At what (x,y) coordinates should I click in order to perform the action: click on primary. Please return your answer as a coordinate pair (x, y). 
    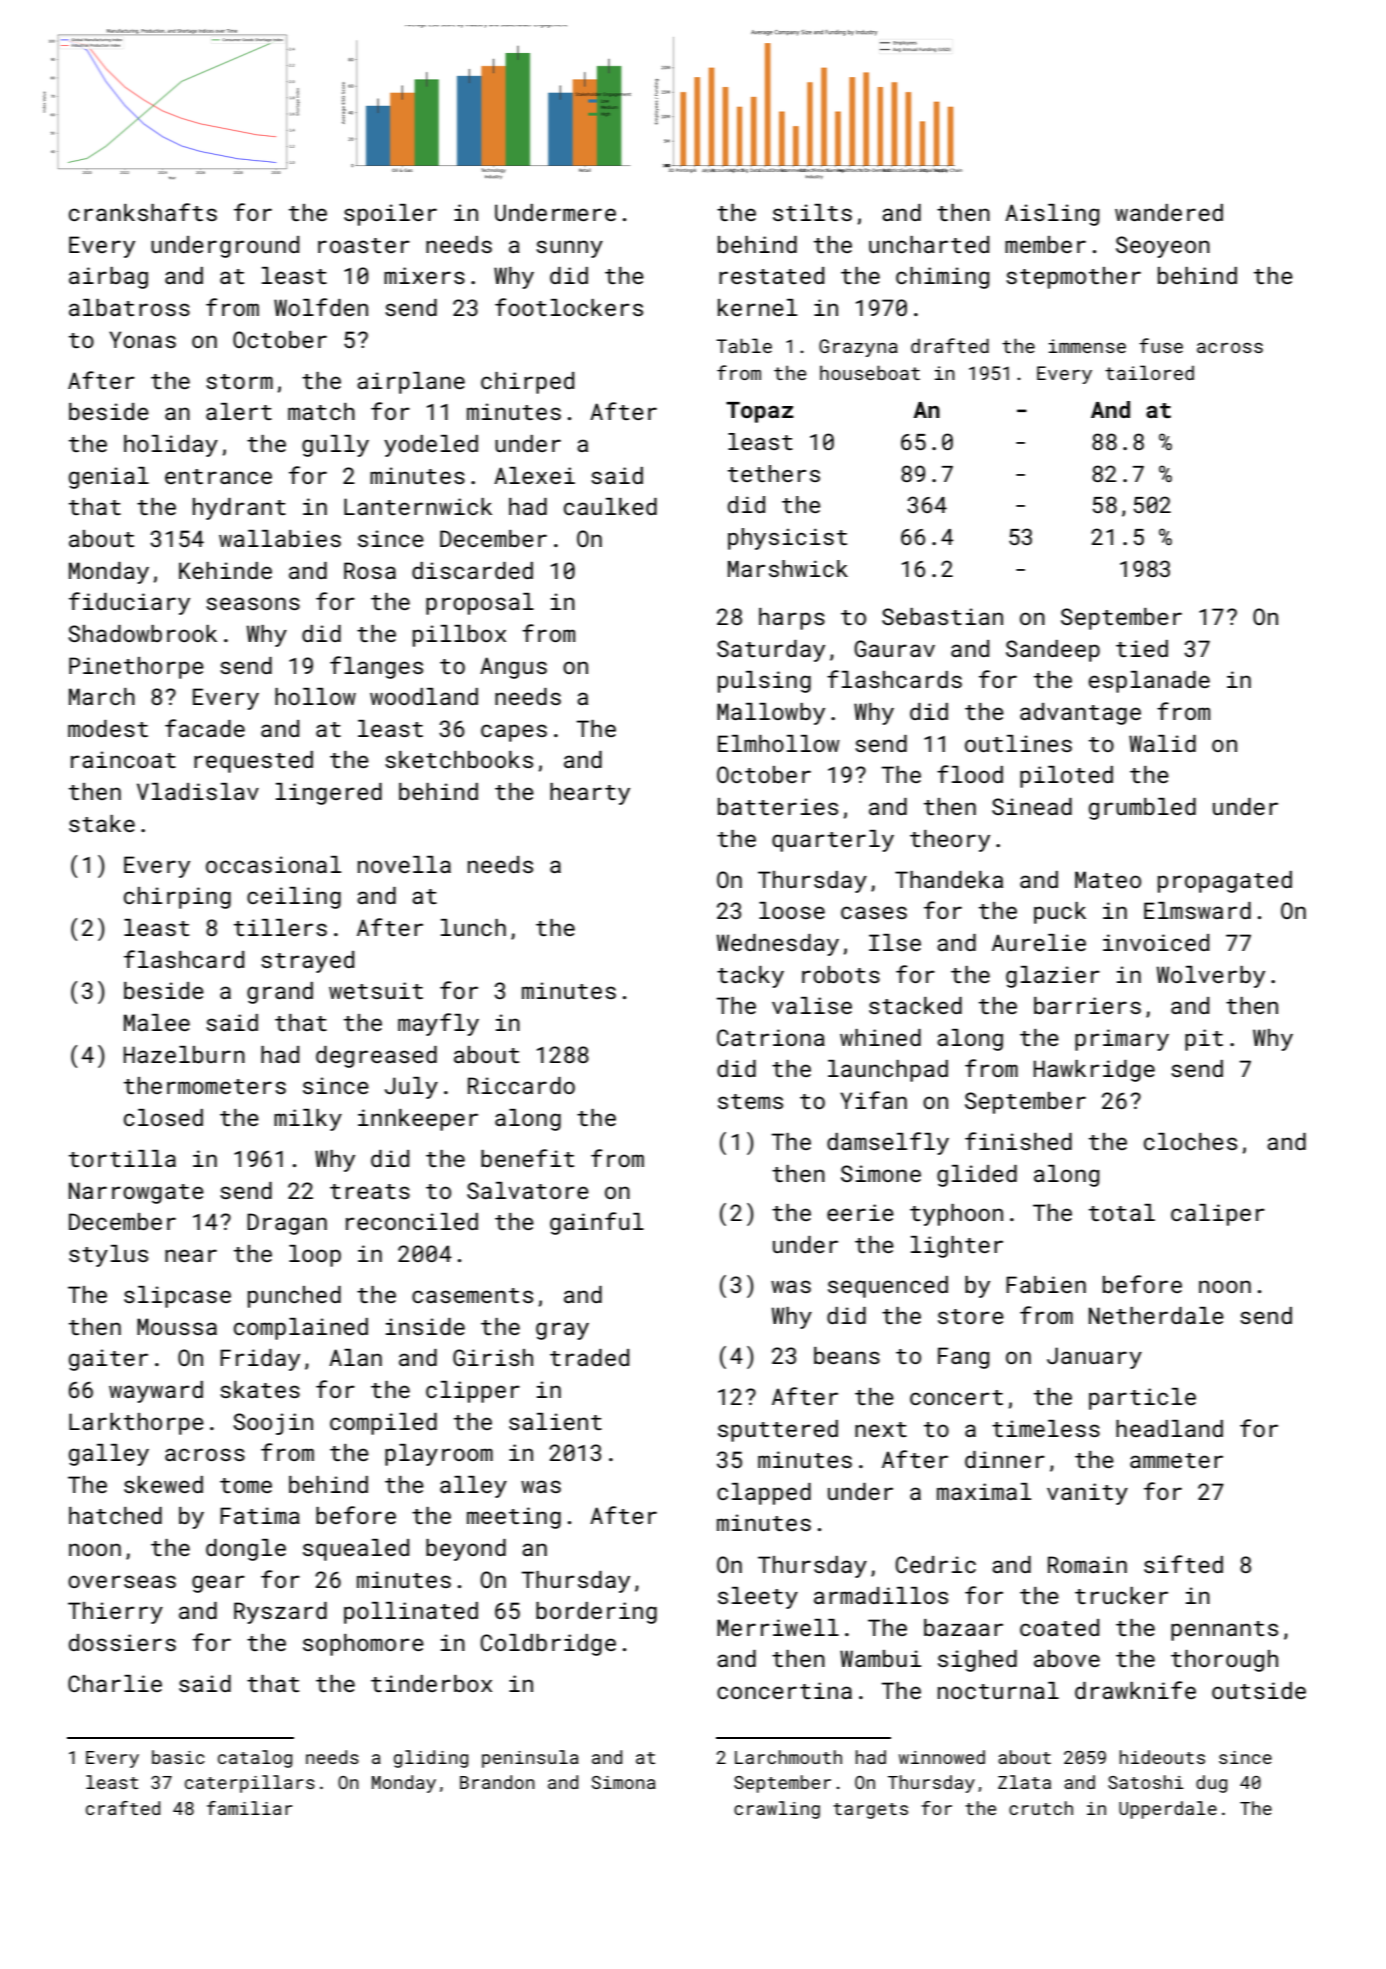
    Looking at the image, I should click on (1122, 1040).
